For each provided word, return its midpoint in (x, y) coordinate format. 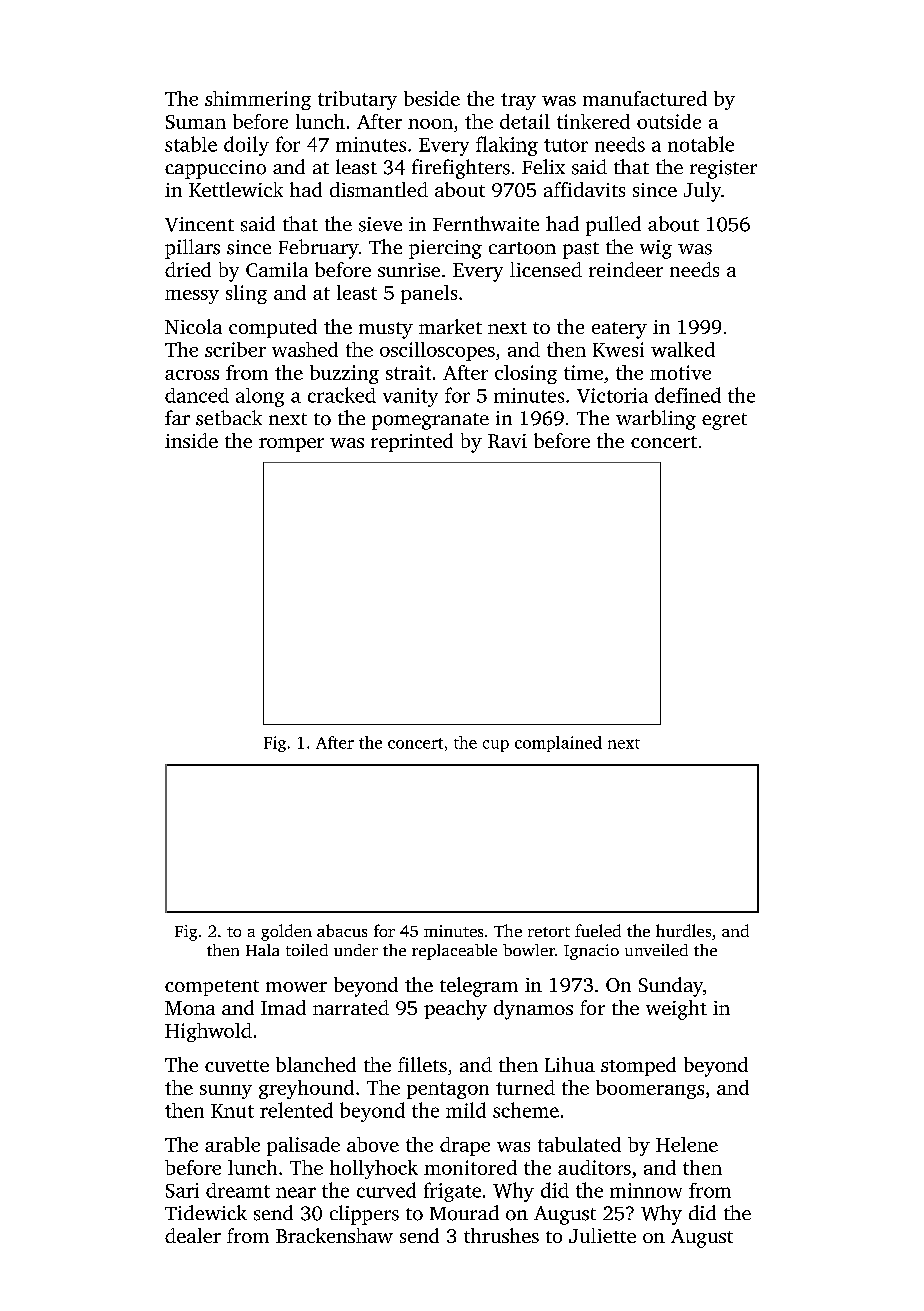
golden (286, 932)
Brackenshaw (334, 1235)
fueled (598, 930)
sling (246, 294)
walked (683, 349)
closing (526, 374)
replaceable (454, 952)
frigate (452, 1192)
